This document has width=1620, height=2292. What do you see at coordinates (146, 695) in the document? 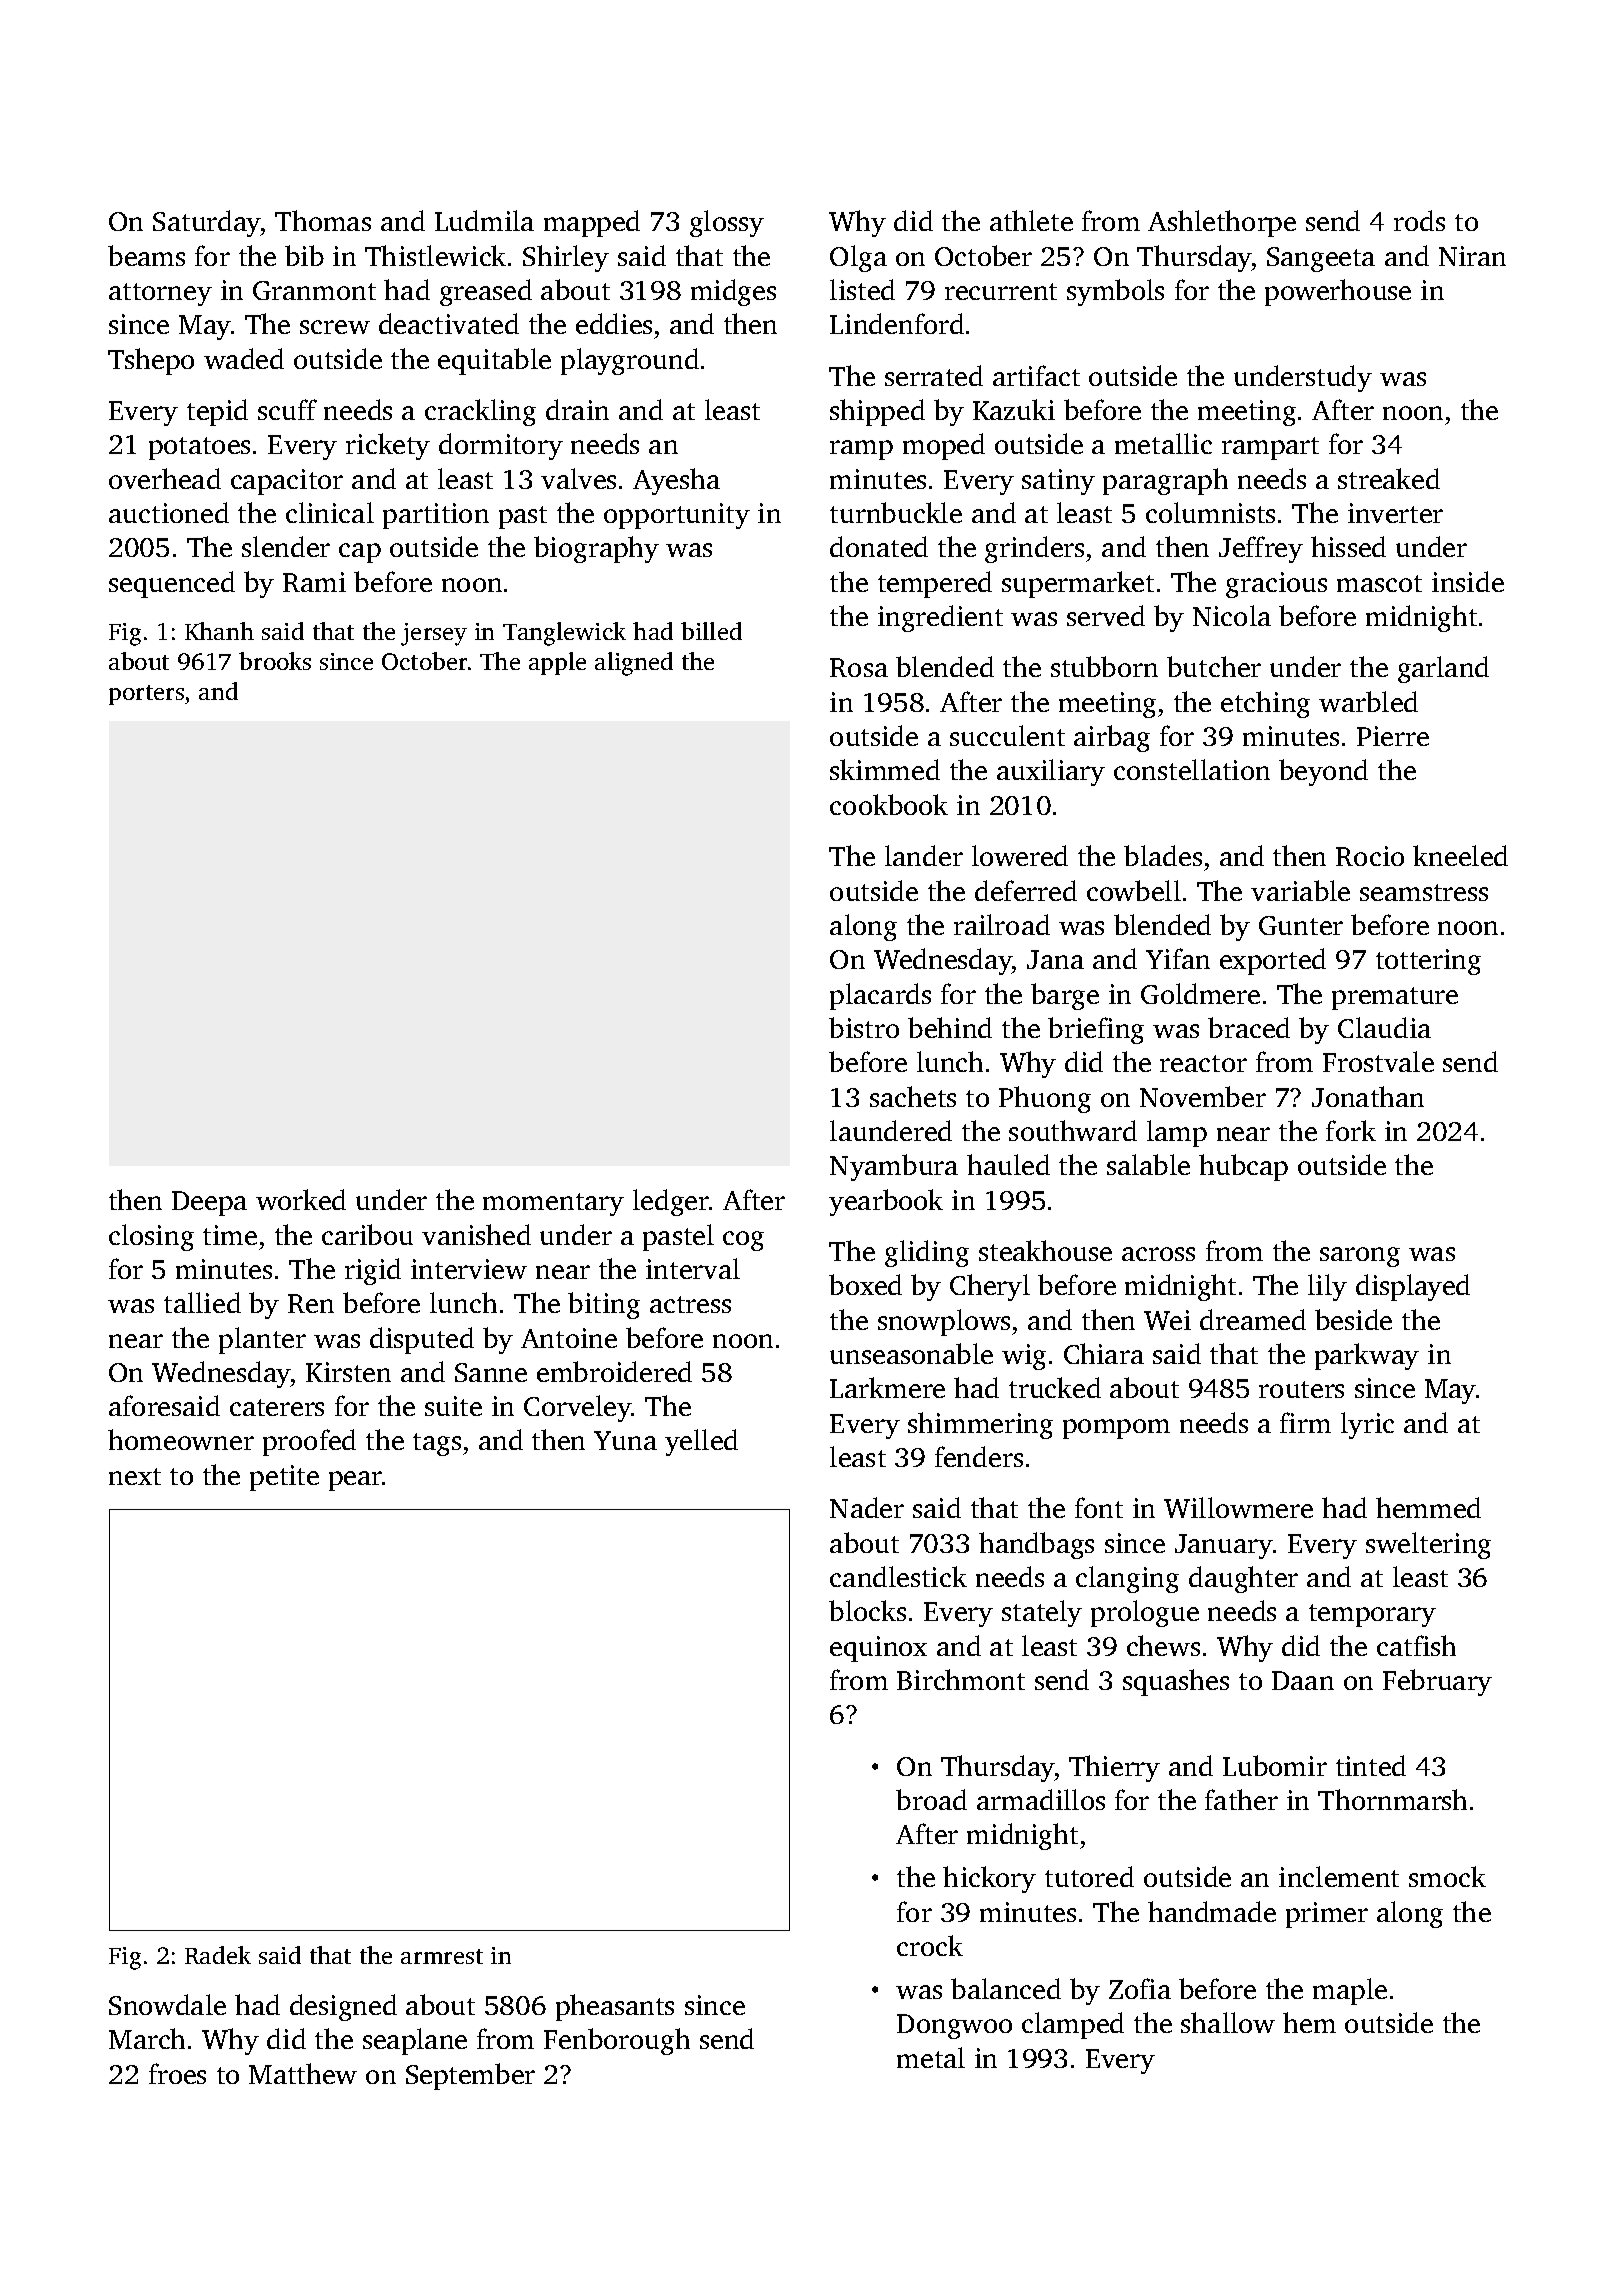
I see `porters` at bounding box center [146, 695].
